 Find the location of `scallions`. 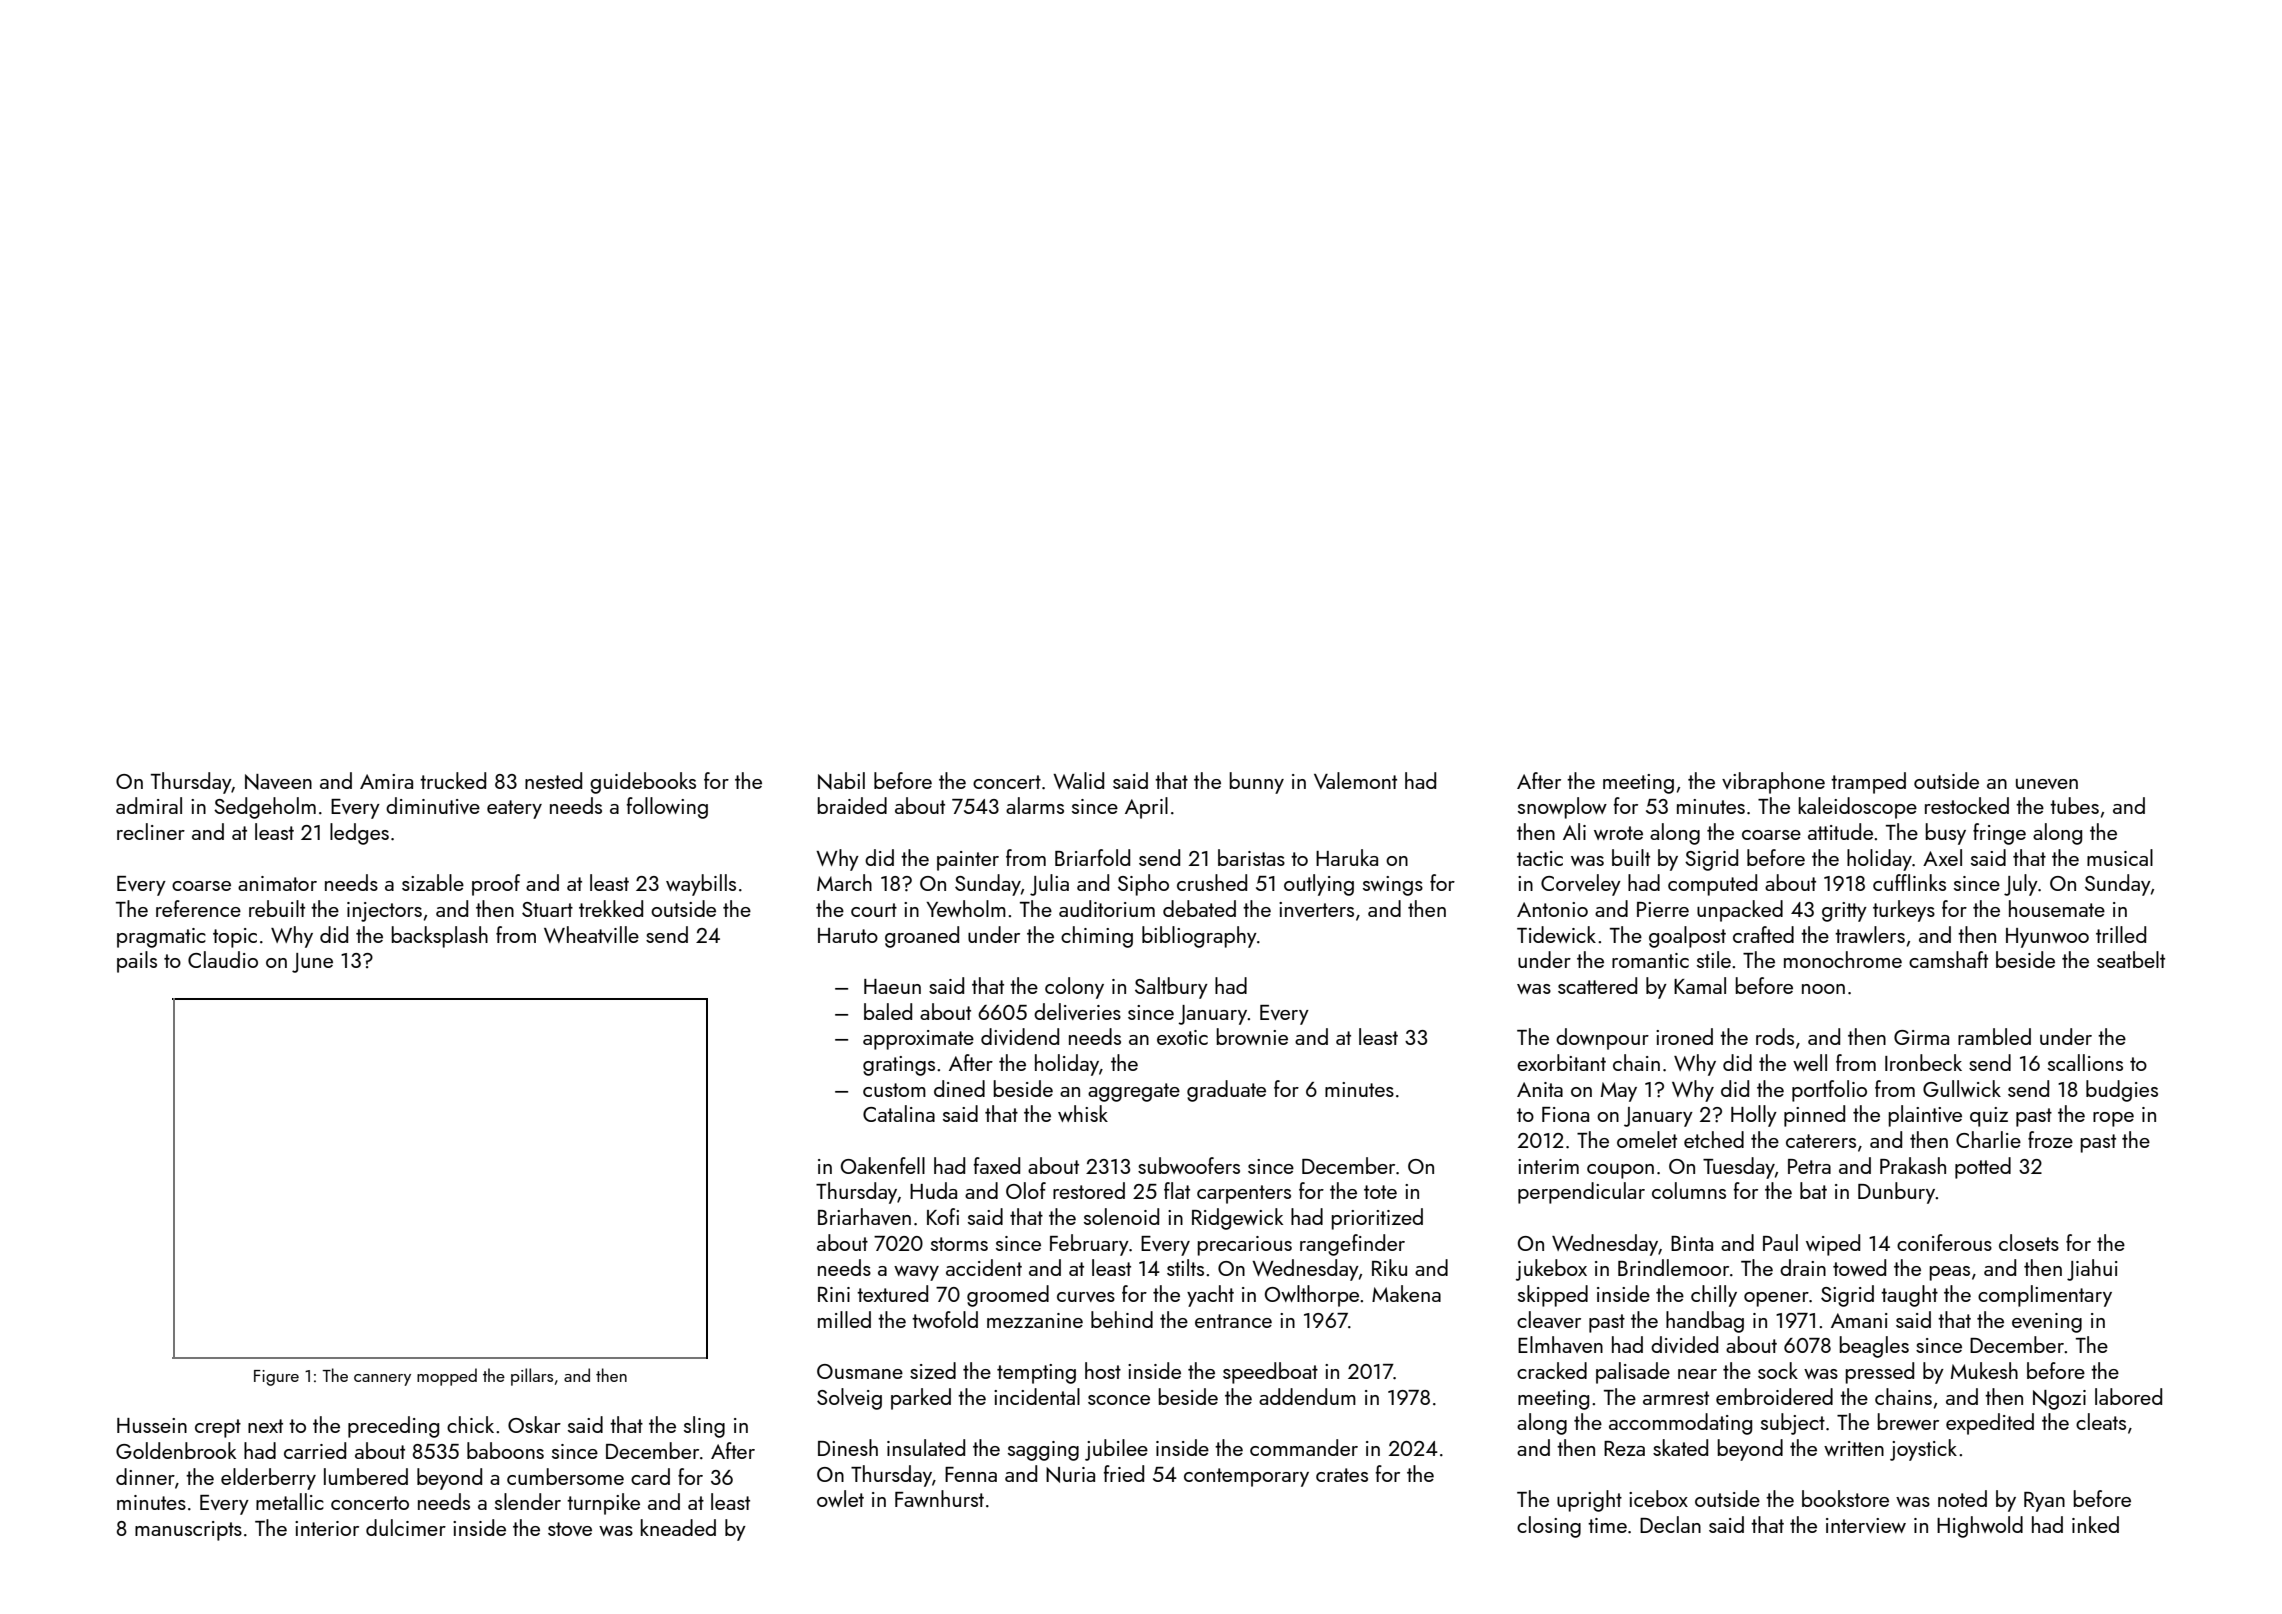

scallions is located at coordinates (2085, 1062).
